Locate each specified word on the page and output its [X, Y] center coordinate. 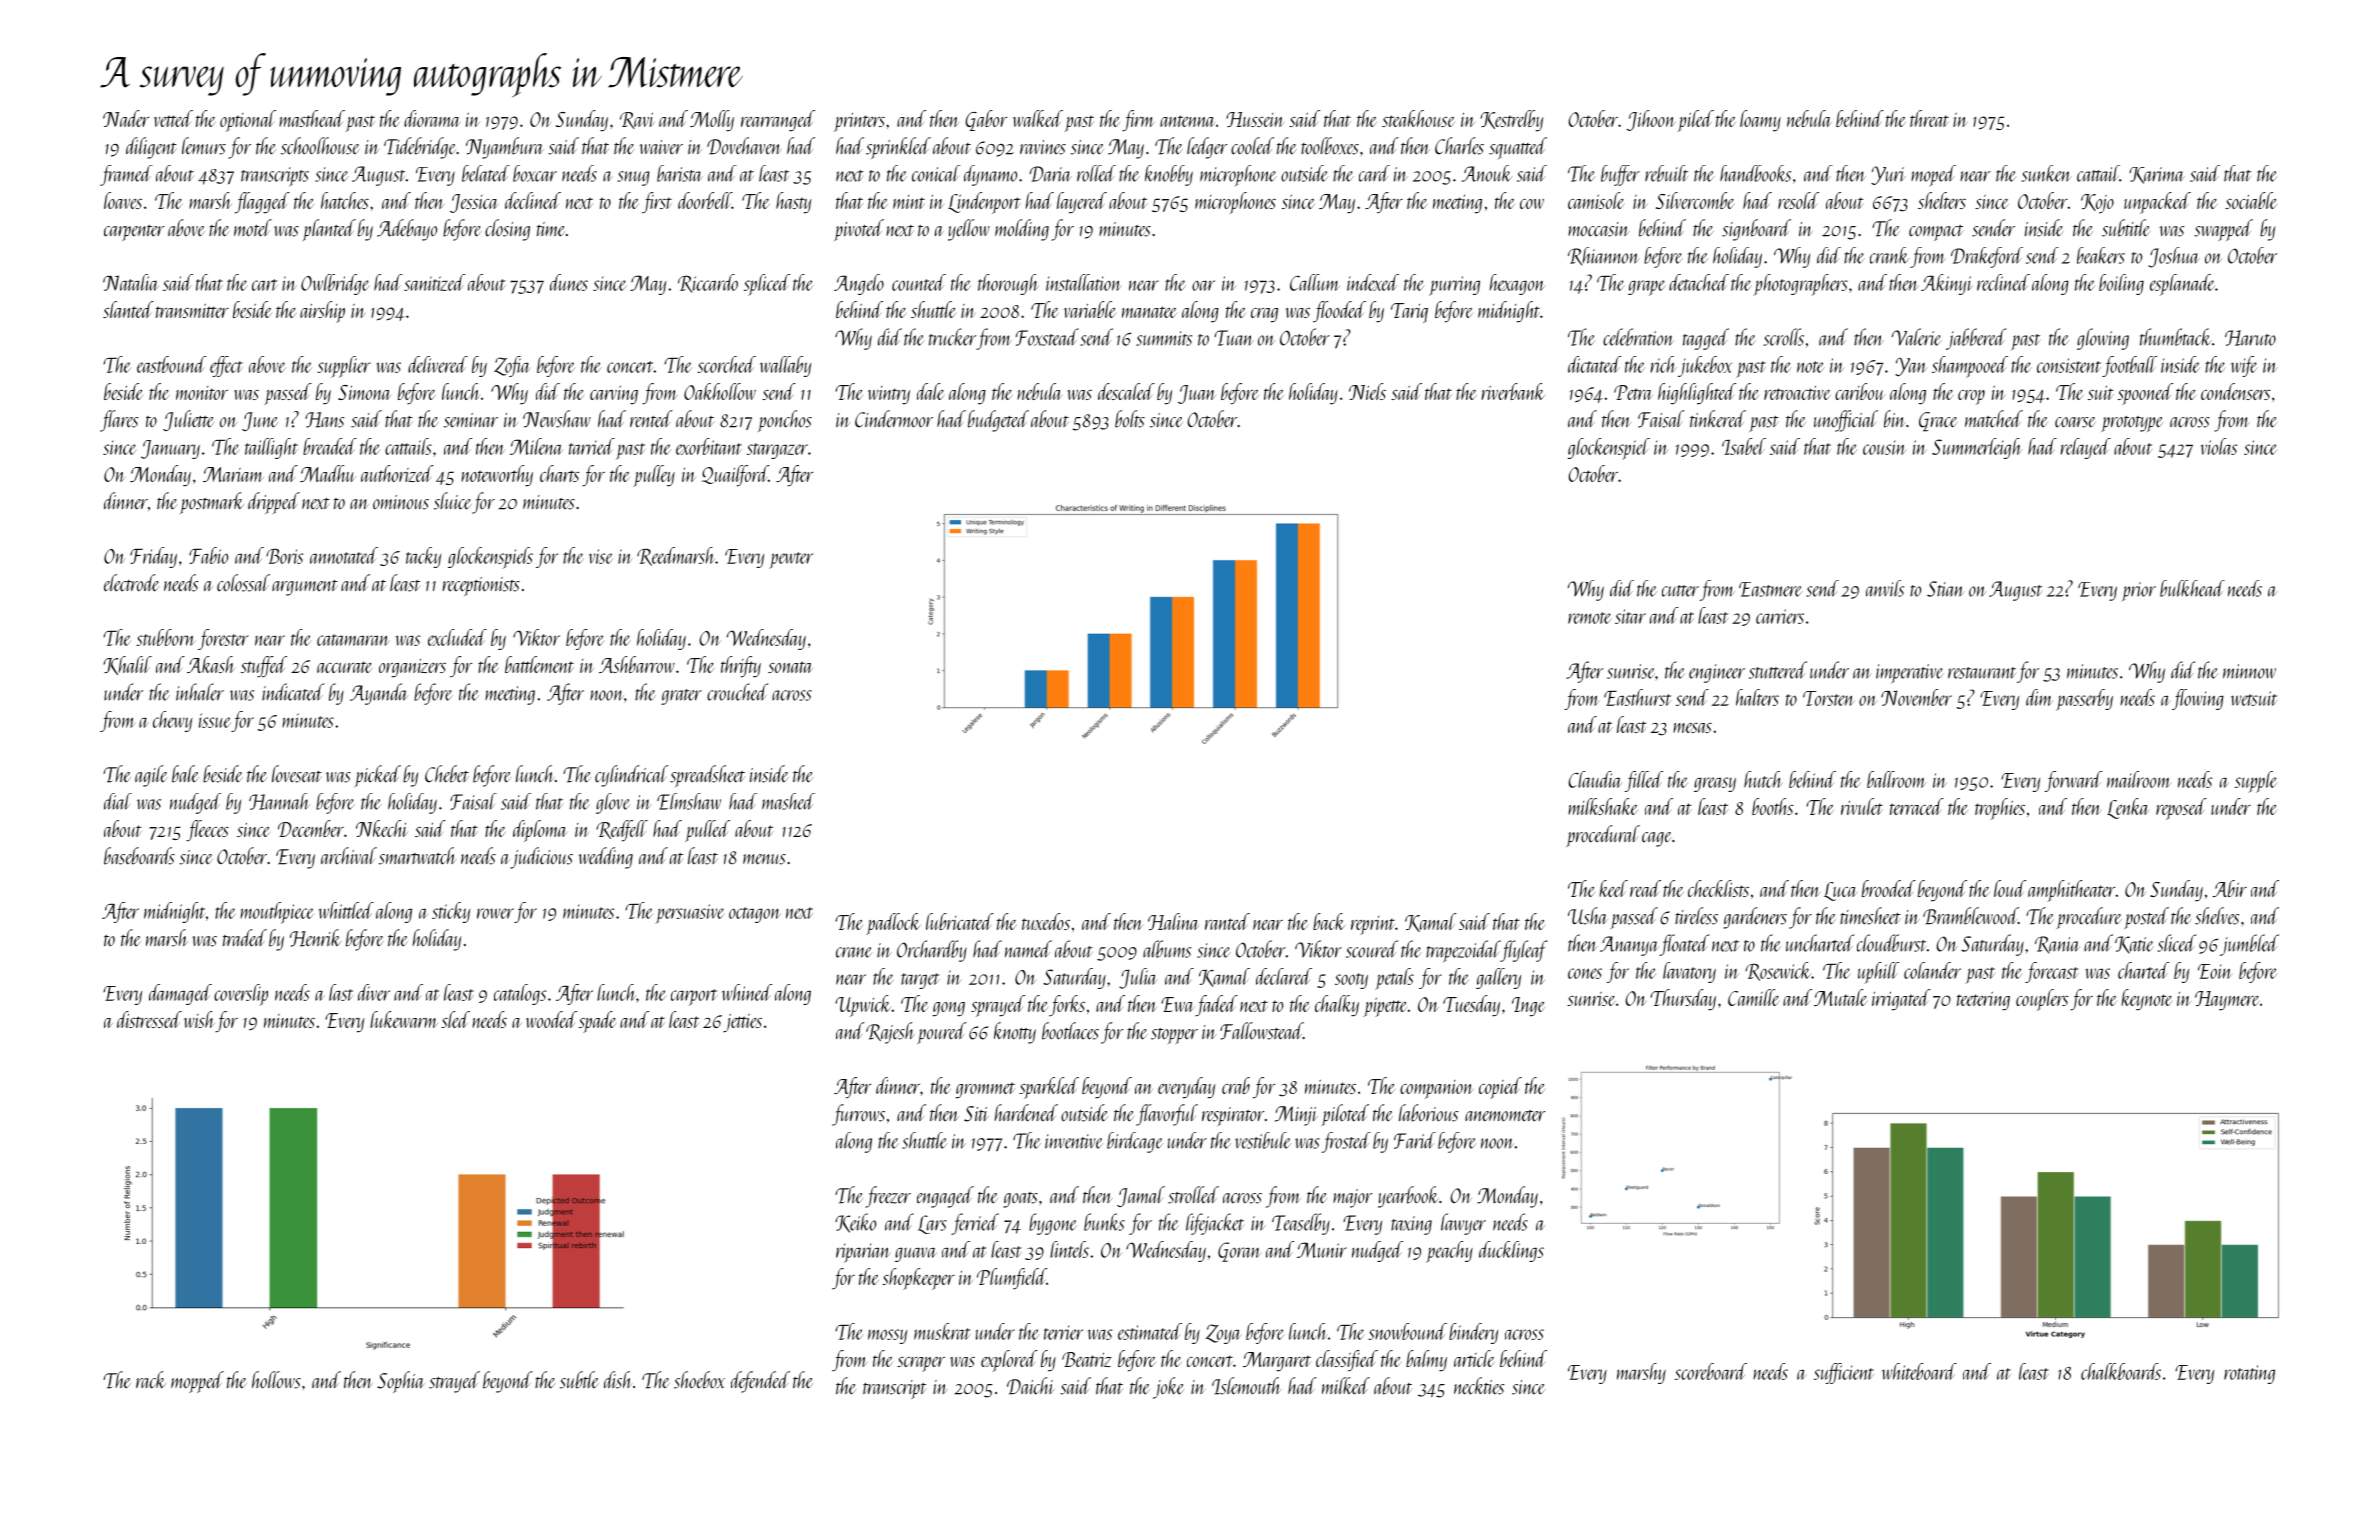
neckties [1479, 1386]
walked [1038, 118]
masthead [312, 118]
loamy [1760, 121]
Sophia [401, 1382]
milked [1346, 1386]
